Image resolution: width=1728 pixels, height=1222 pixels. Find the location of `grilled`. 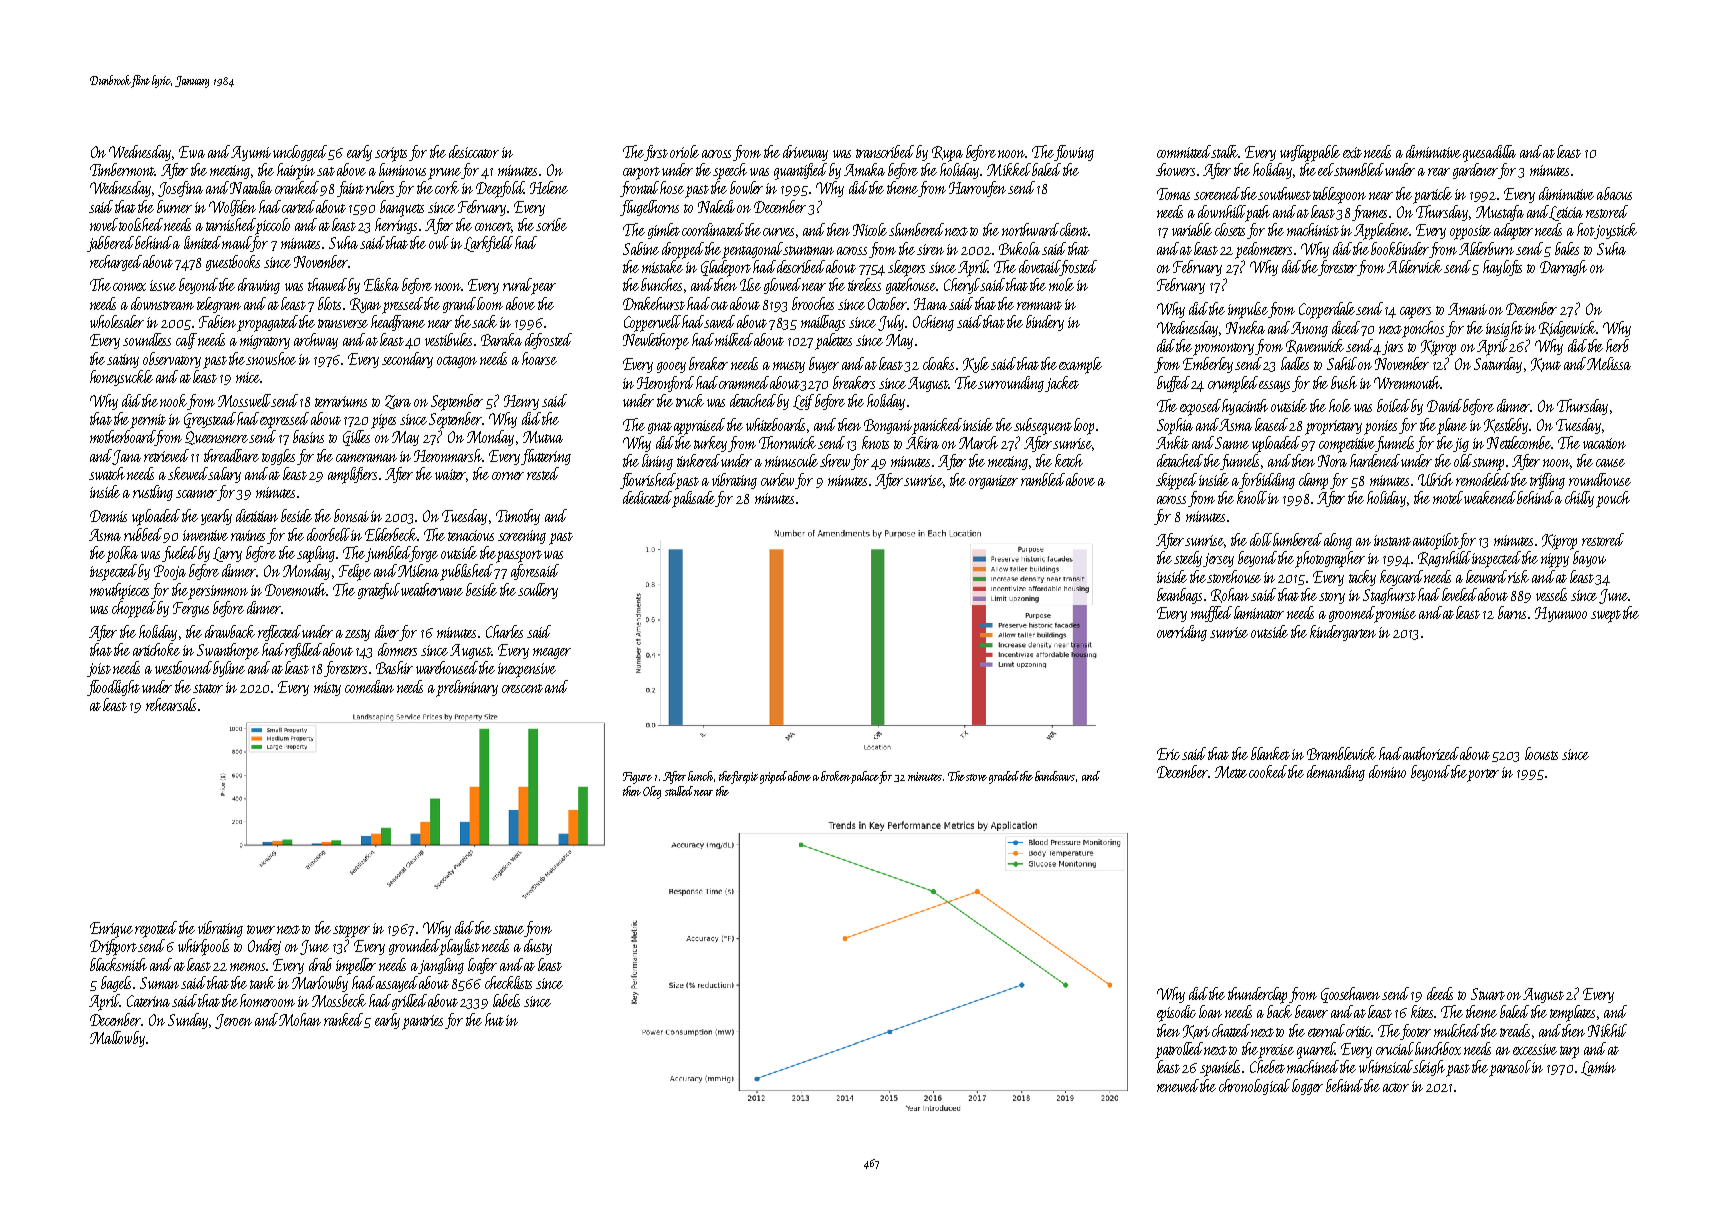

grilled is located at coordinates (409, 1002).
